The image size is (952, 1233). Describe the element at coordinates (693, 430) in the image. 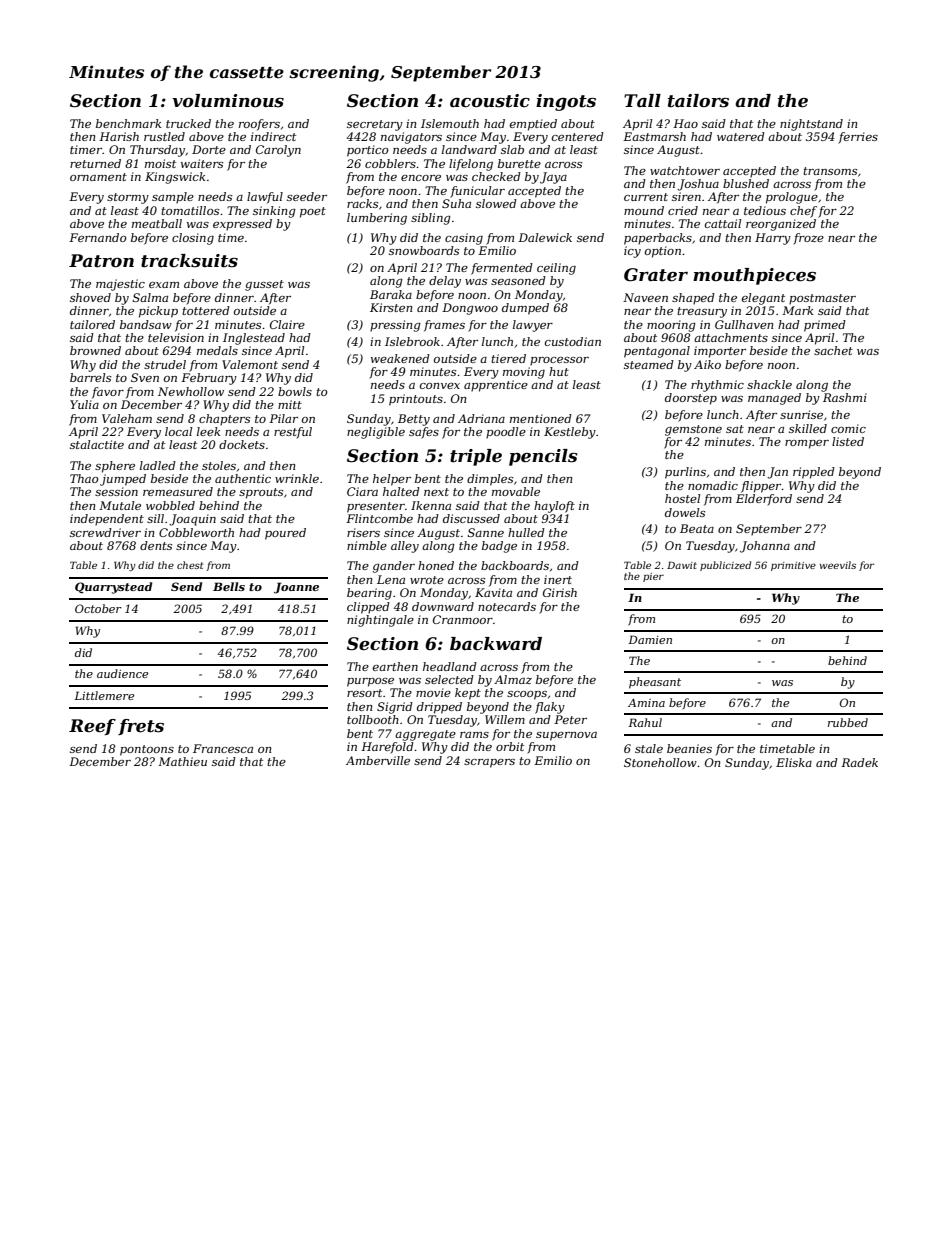

I see `gemstone` at that location.
